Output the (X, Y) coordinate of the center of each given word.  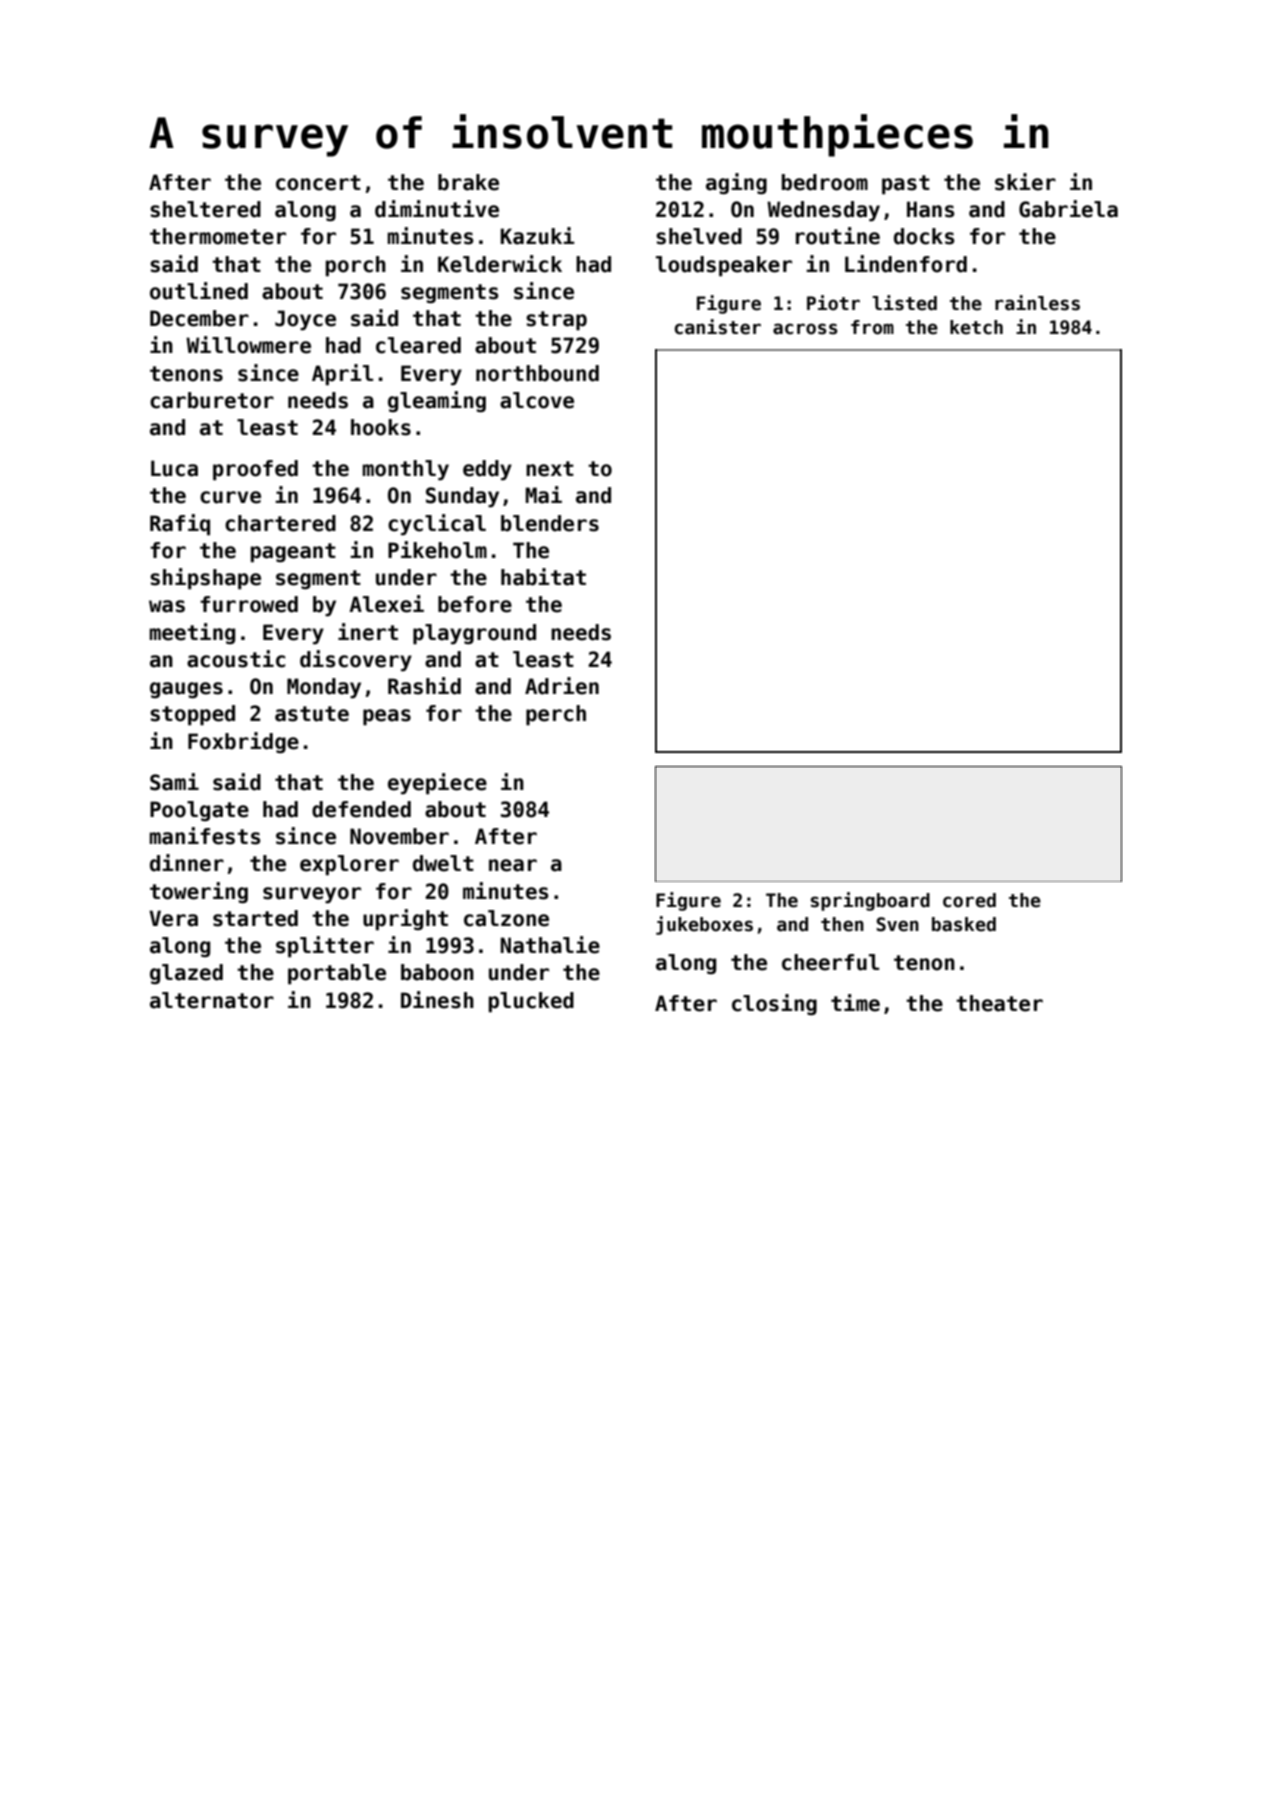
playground (474, 634)
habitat (543, 577)
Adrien (562, 686)
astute (312, 714)
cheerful (830, 962)
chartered (280, 523)
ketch (976, 327)
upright (405, 920)
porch (356, 266)
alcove (537, 400)
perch (556, 715)
